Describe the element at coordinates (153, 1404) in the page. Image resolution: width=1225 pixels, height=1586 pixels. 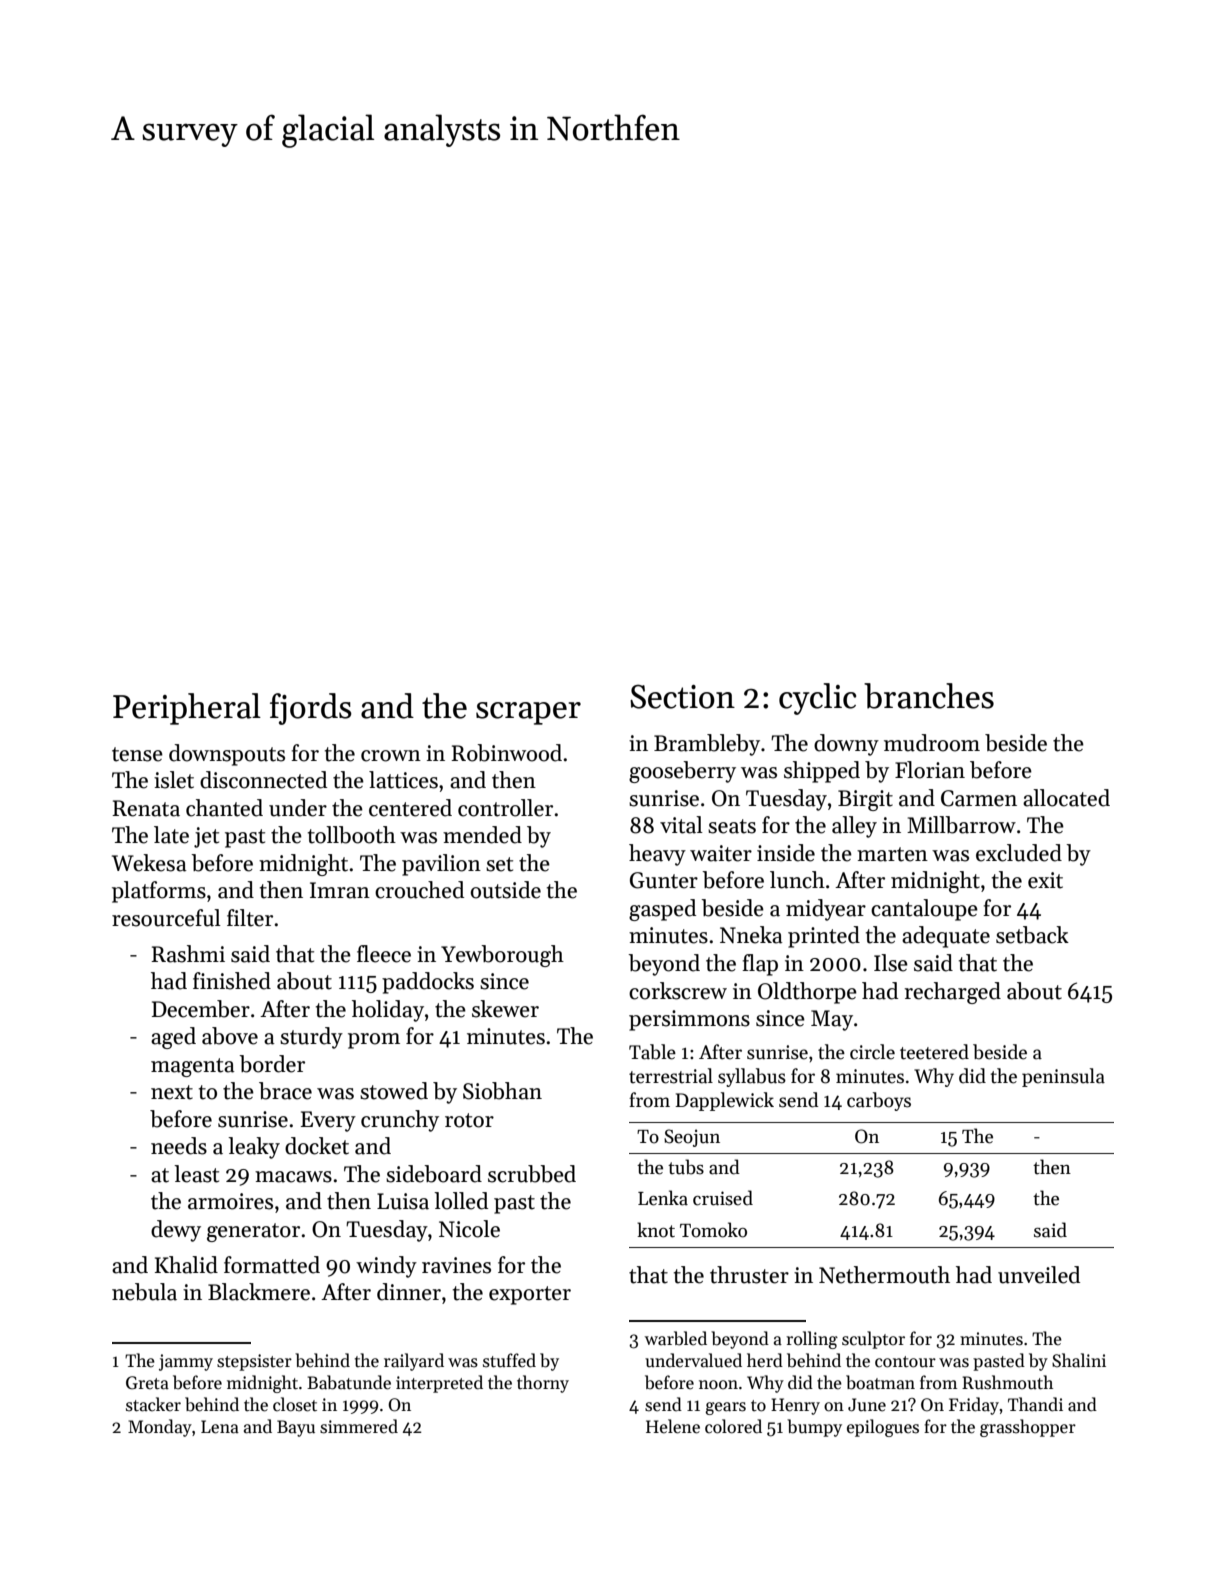
I see `stacker` at that location.
